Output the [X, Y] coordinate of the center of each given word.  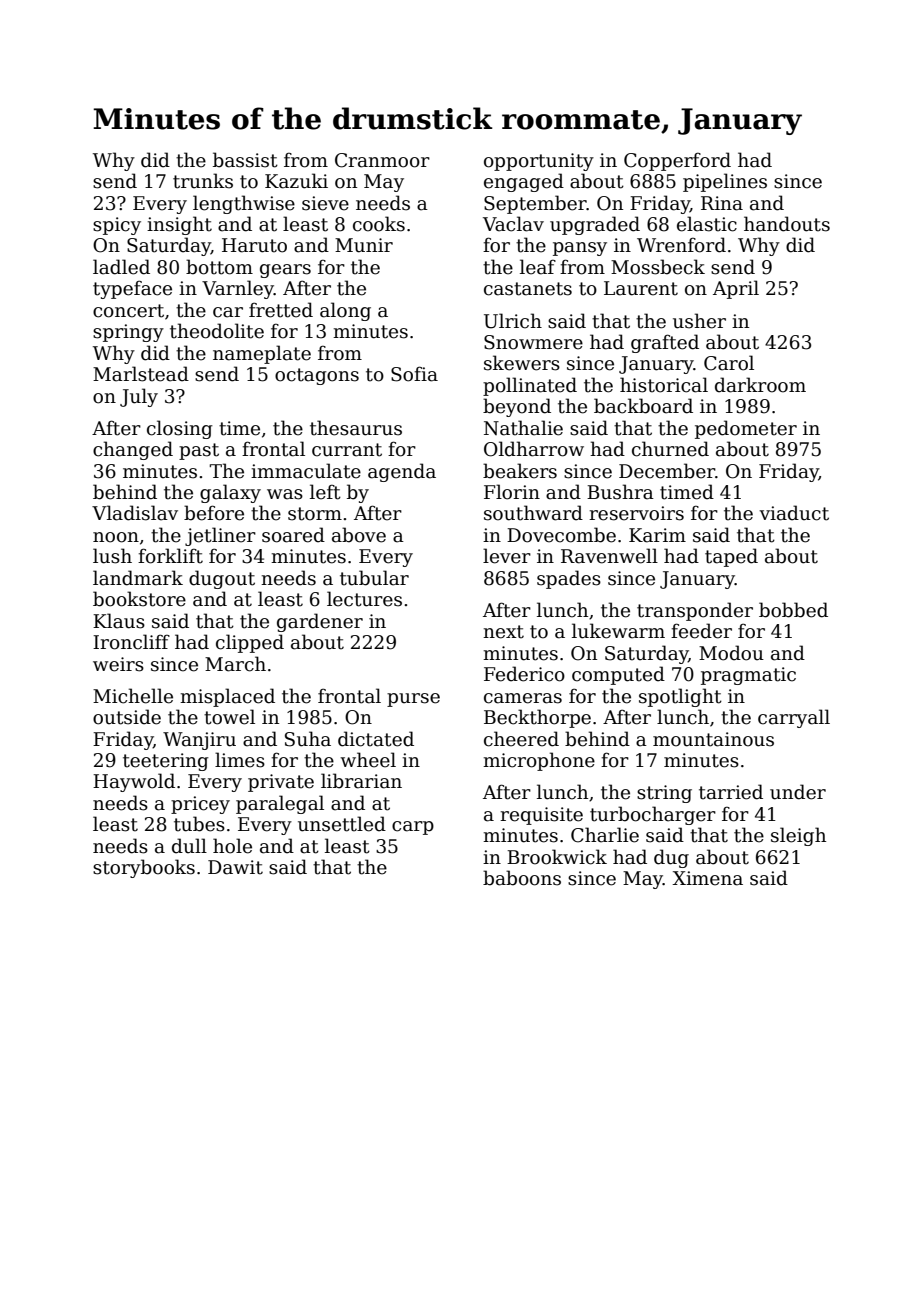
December [667, 471]
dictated [376, 739]
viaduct [794, 513]
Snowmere [533, 342]
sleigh [798, 836]
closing [180, 429]
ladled [121, 267]
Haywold [134, 782]
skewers [522, 363]
